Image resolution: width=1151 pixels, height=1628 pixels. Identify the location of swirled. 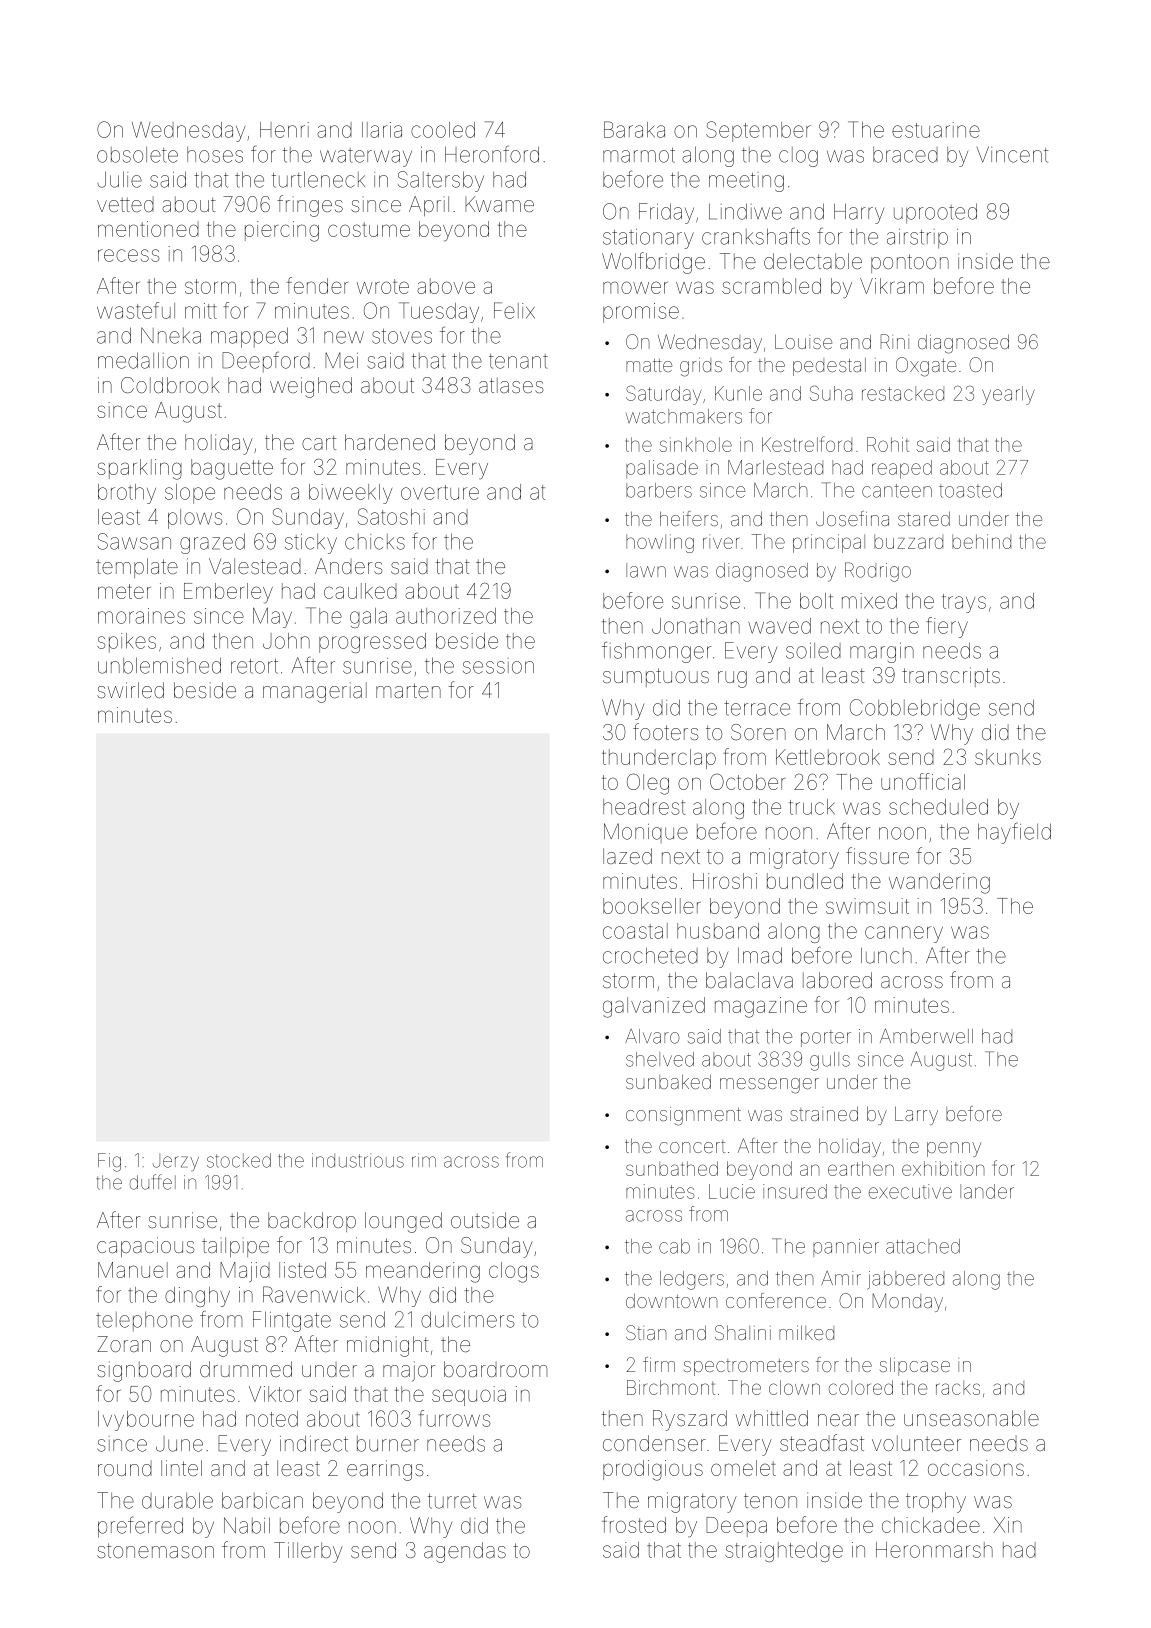
(130, 690).
